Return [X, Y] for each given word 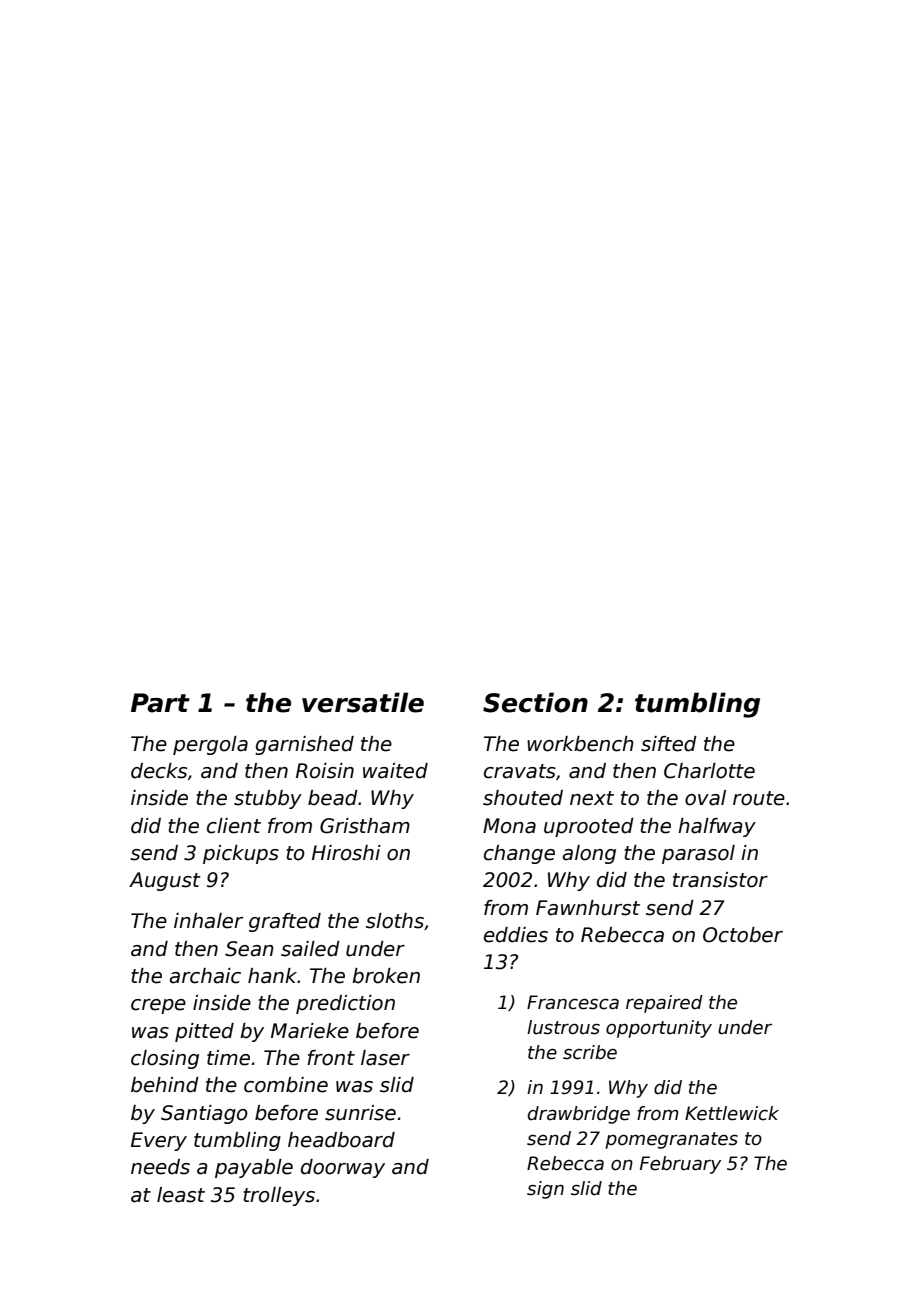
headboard [341, 1140]
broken [386, 976]
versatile [363, 702]
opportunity [659, 1029]
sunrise [360, 1113]
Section [535, 702]
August [165, 881]
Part [160, 703]
